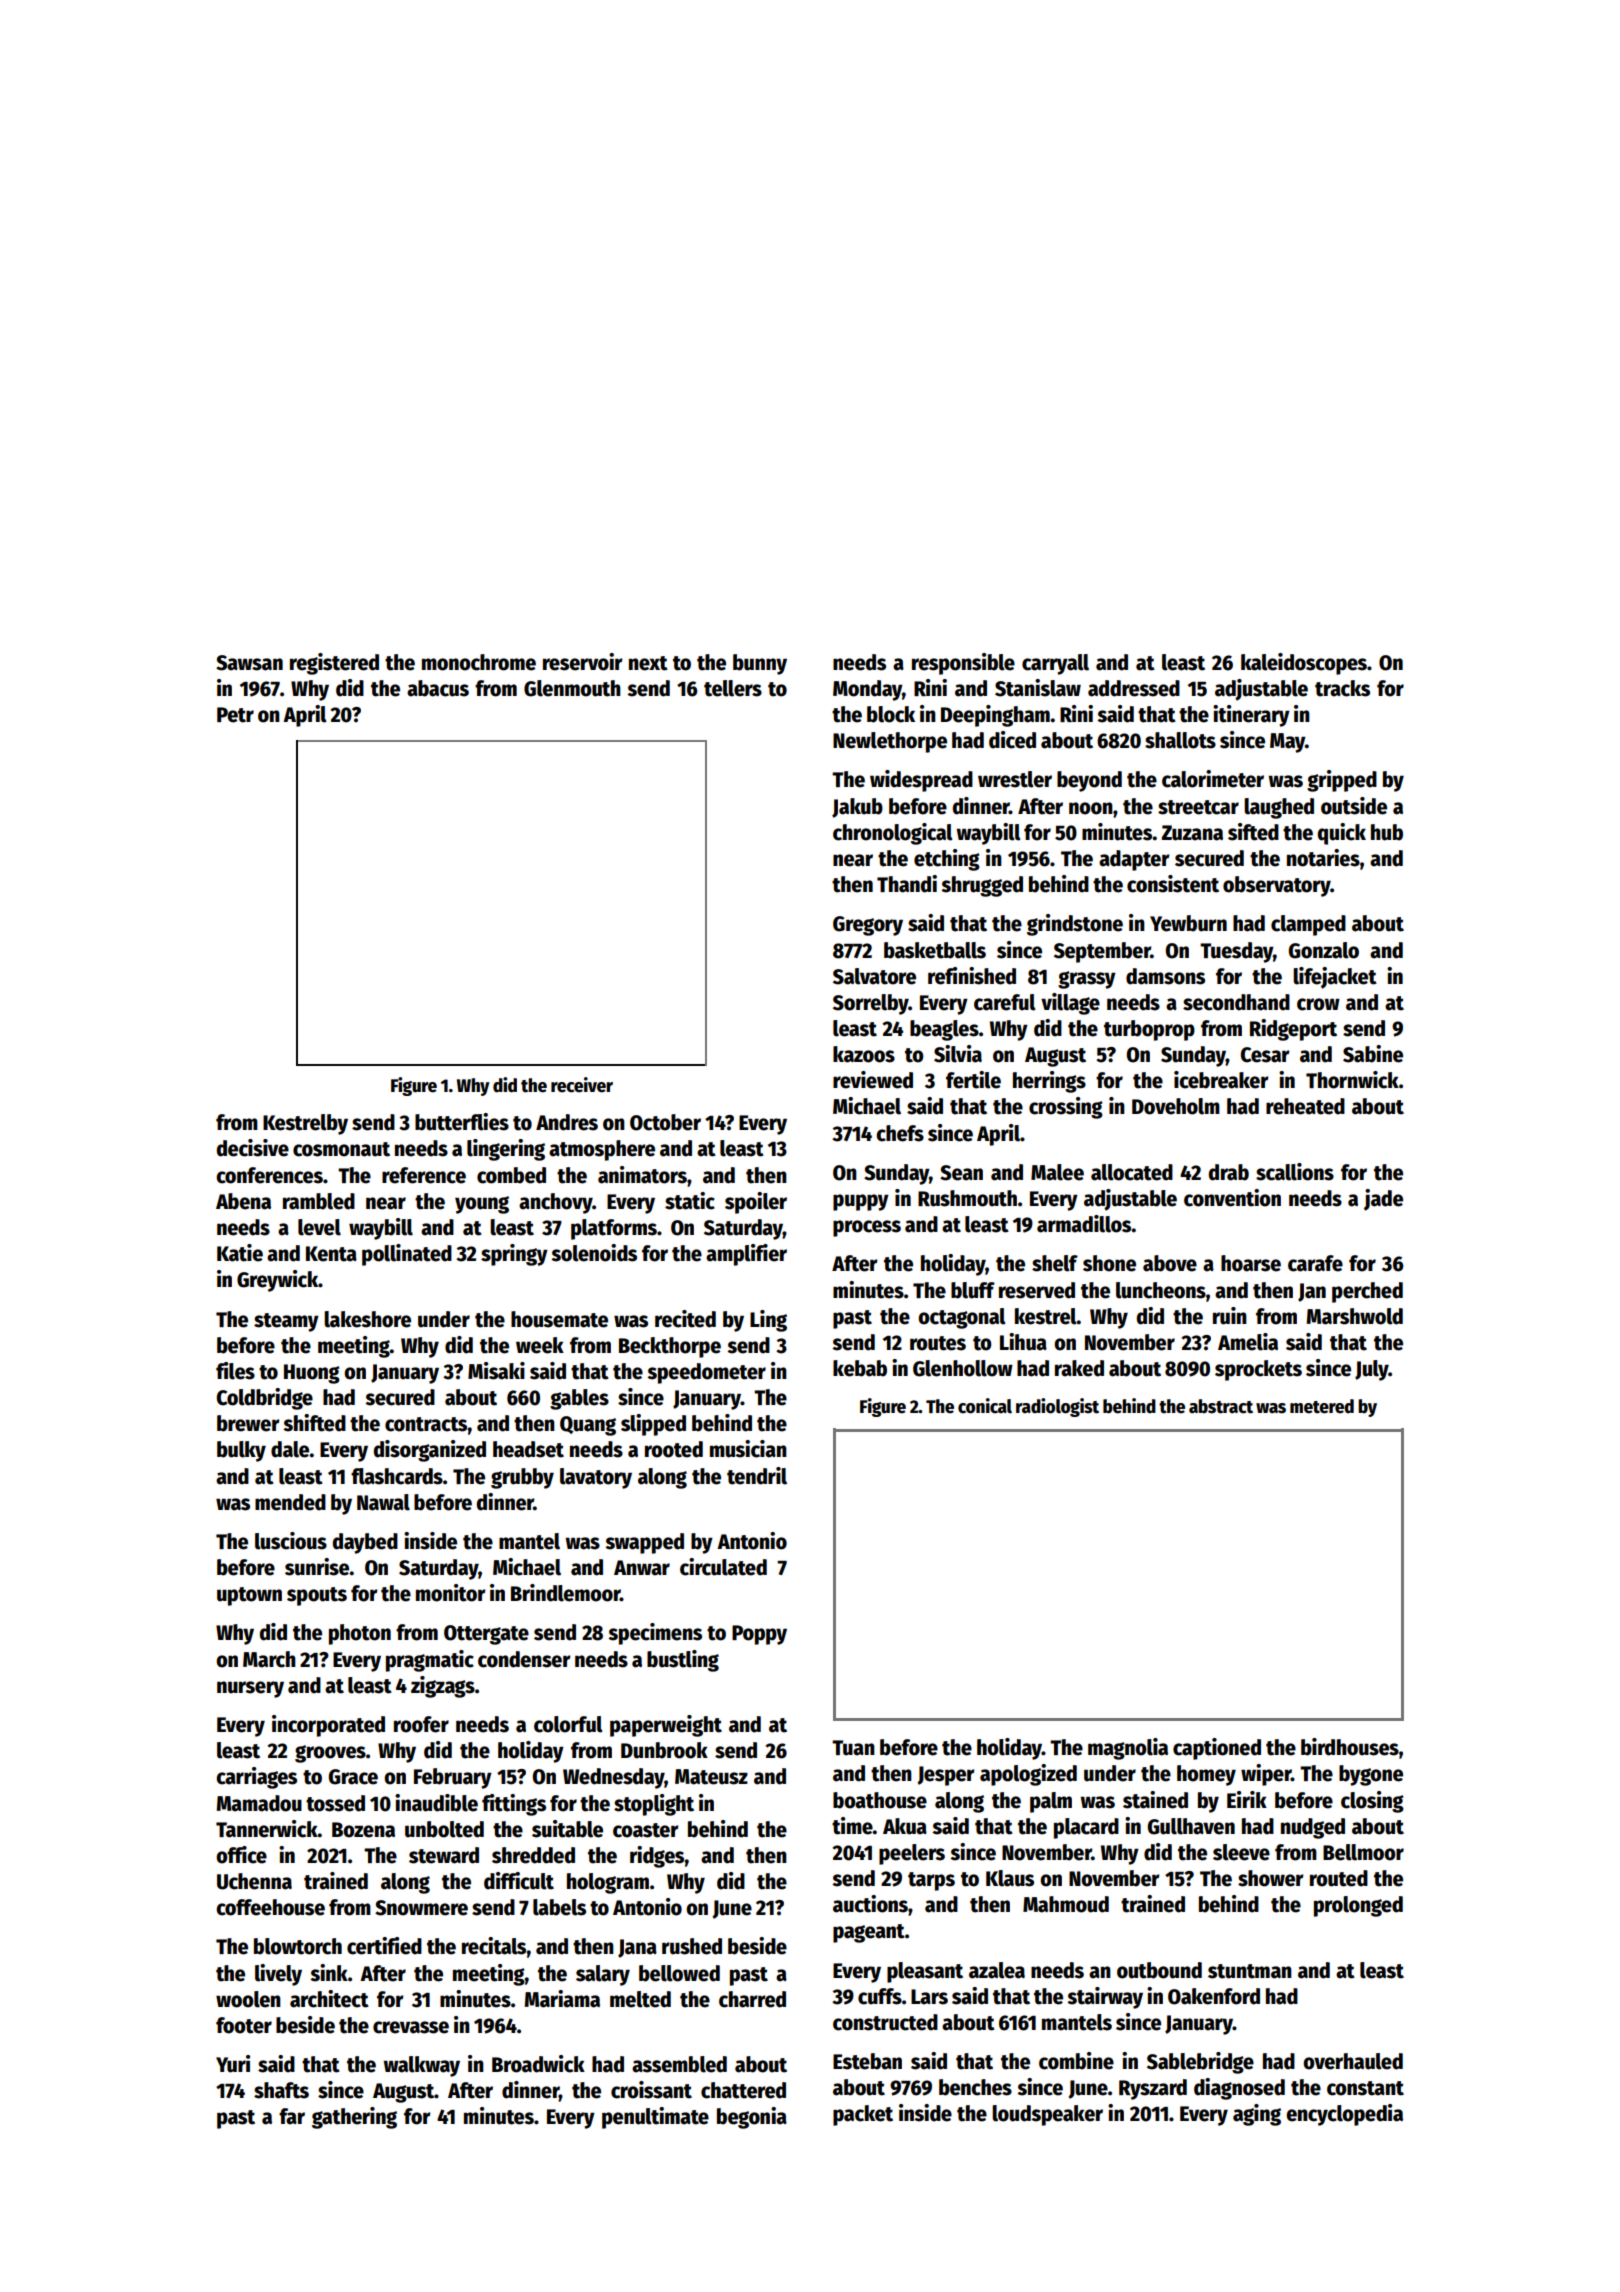 The image size is (1620, 2292). I want to click on bluff, so click(973, 1290).
